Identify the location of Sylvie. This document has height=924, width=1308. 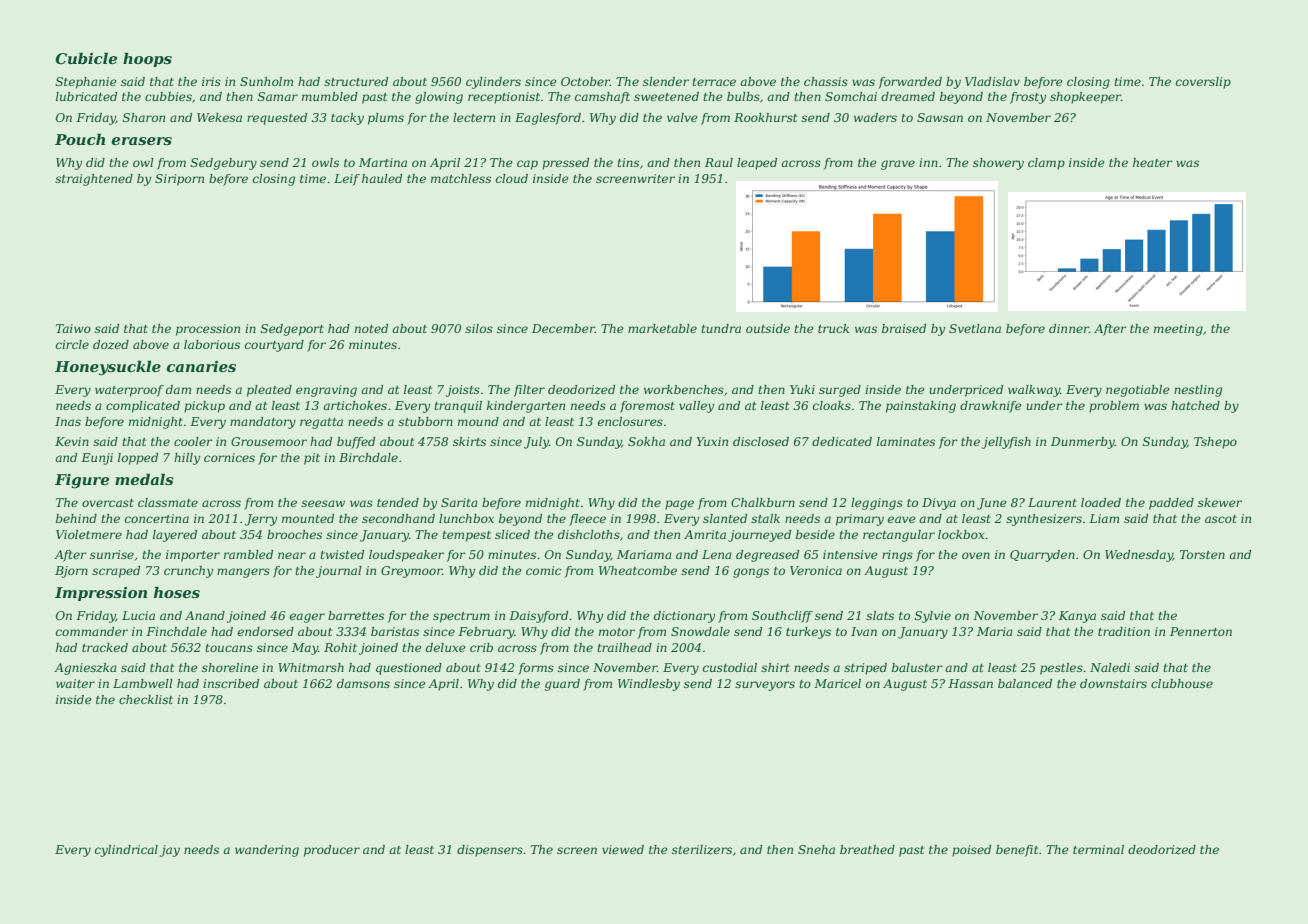
(933, 617).
